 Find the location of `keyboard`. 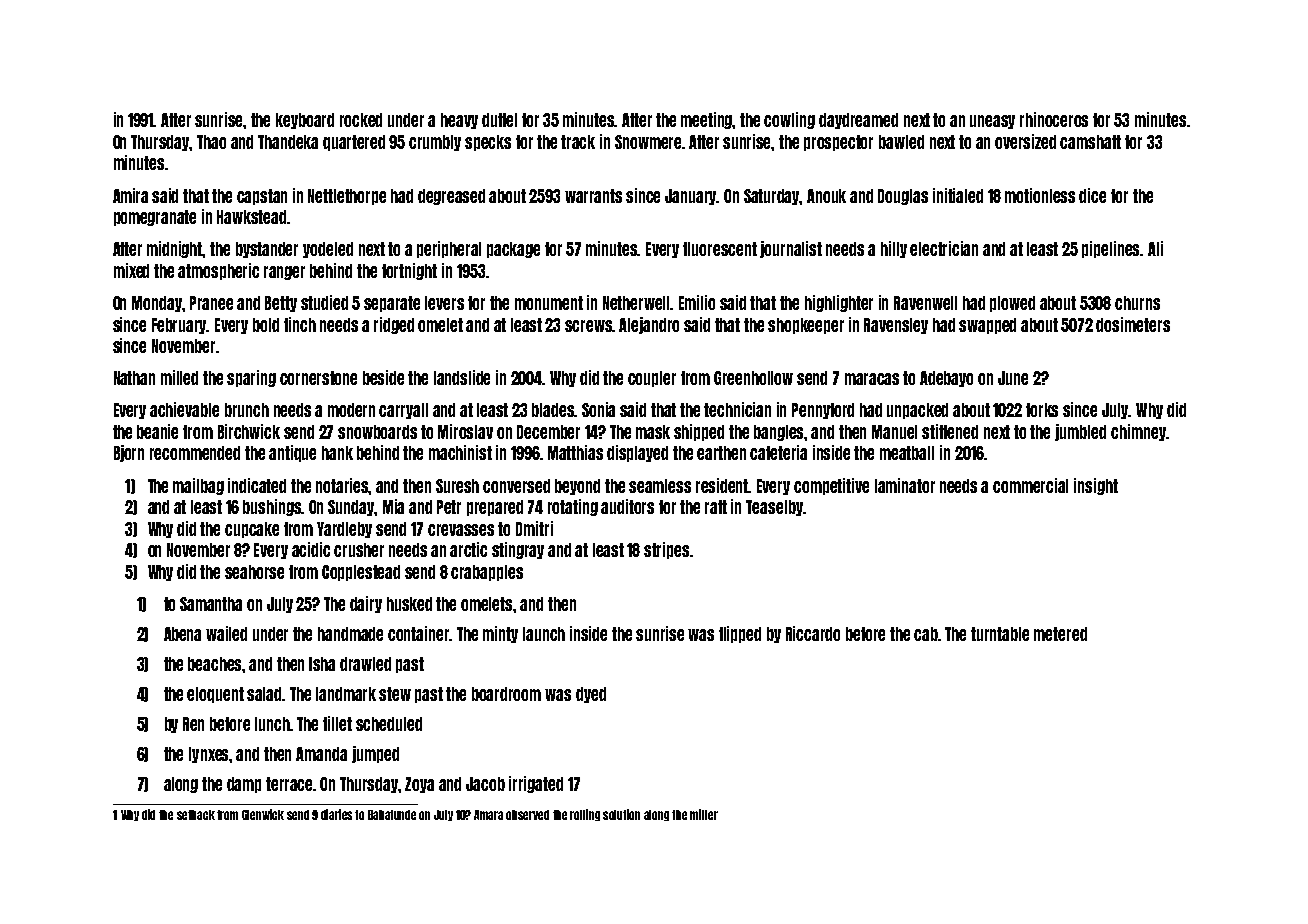

keyboard is located at coordinates (305, 121).
